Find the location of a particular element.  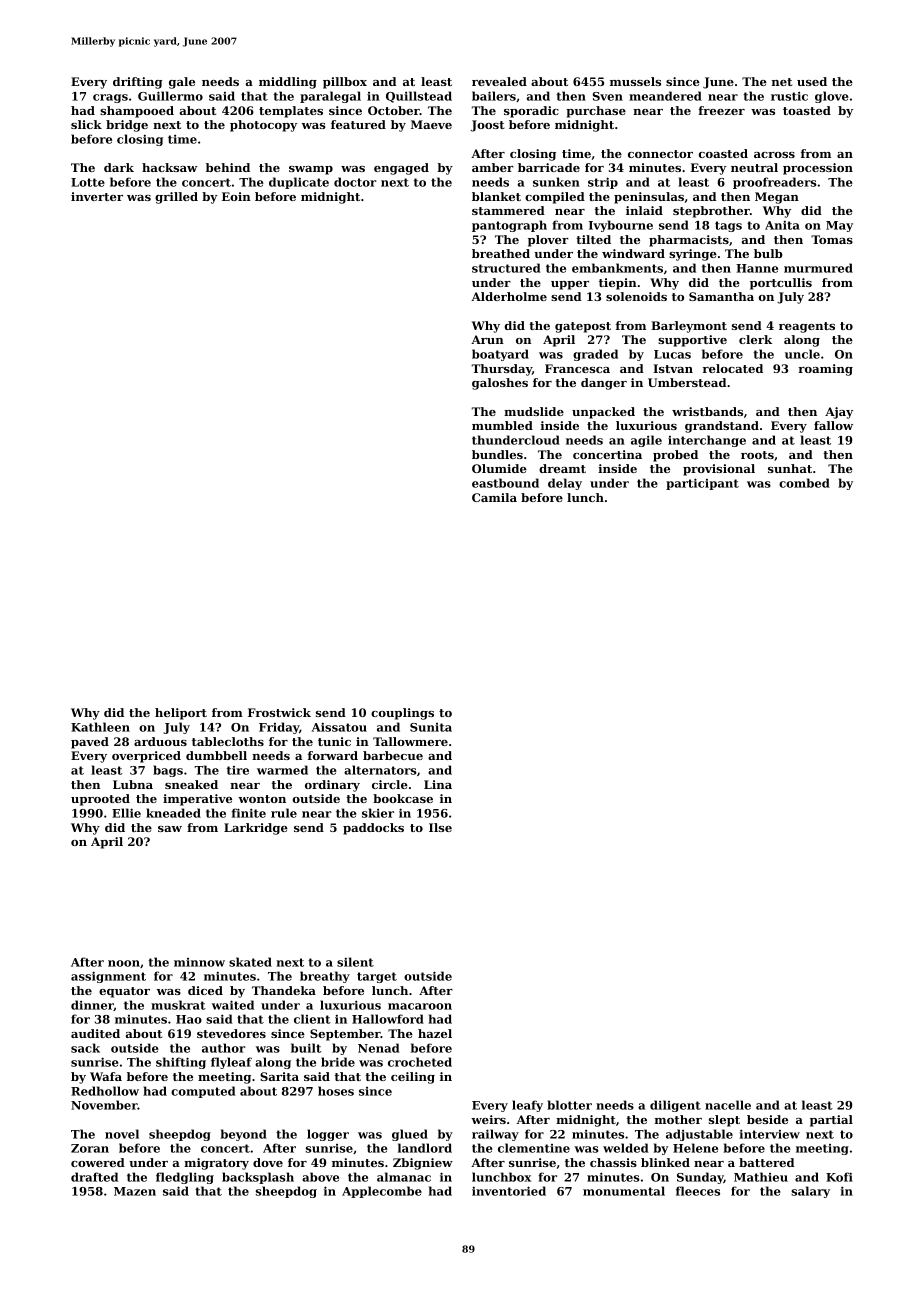

combed is located at coordinates (804, 483).
